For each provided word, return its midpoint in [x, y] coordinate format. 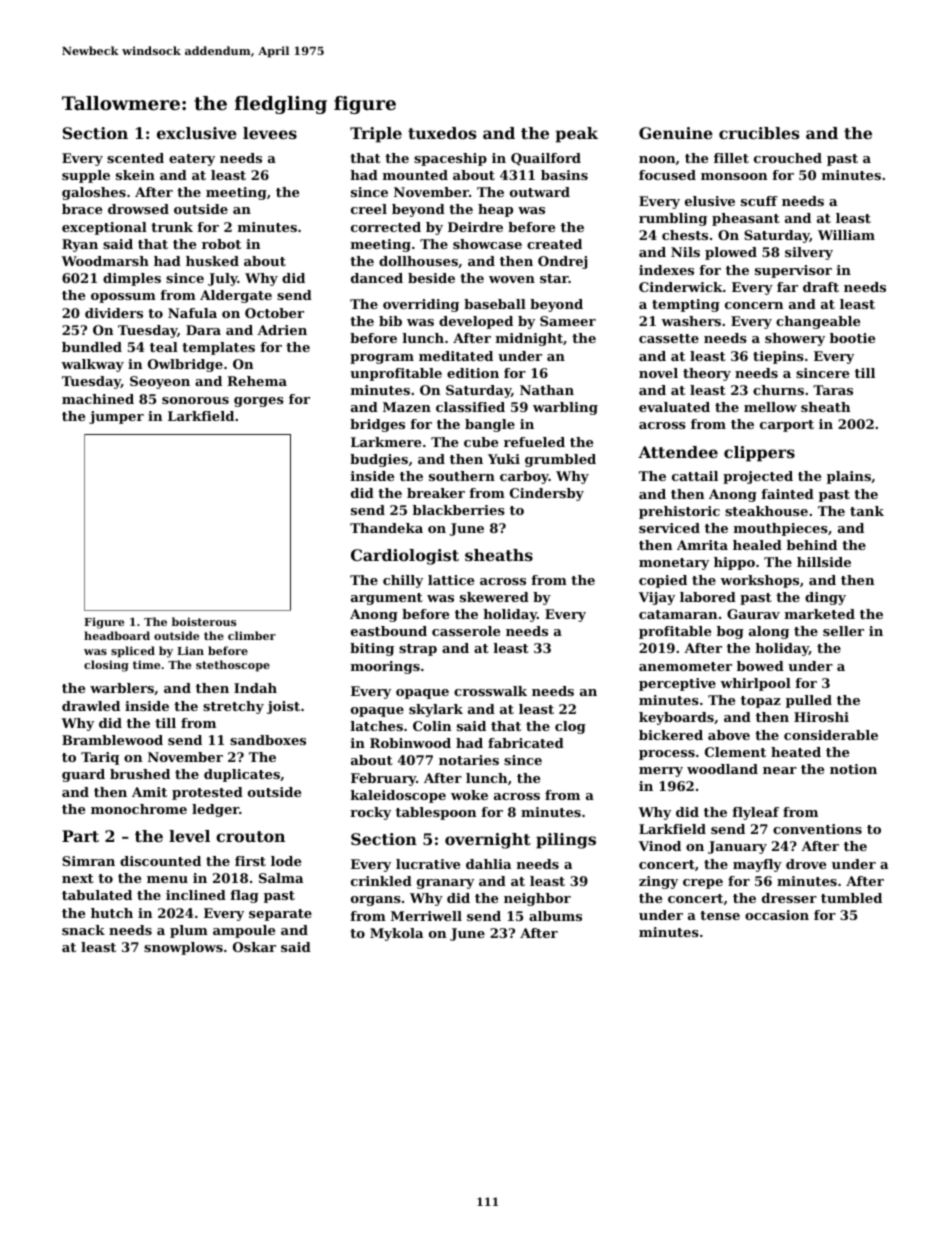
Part [80, 836]
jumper [116, 417]
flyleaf [755, 813]
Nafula [192, 313]
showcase [487, 244]
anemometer [685, 666]
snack [83, 930]
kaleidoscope [398, 796]
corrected [386, 227]
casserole [466, 631]
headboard [117, 635]
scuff [759, 201]
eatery [192, 160]
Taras [833, 390]
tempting [686, 305]
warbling [565, 408]
